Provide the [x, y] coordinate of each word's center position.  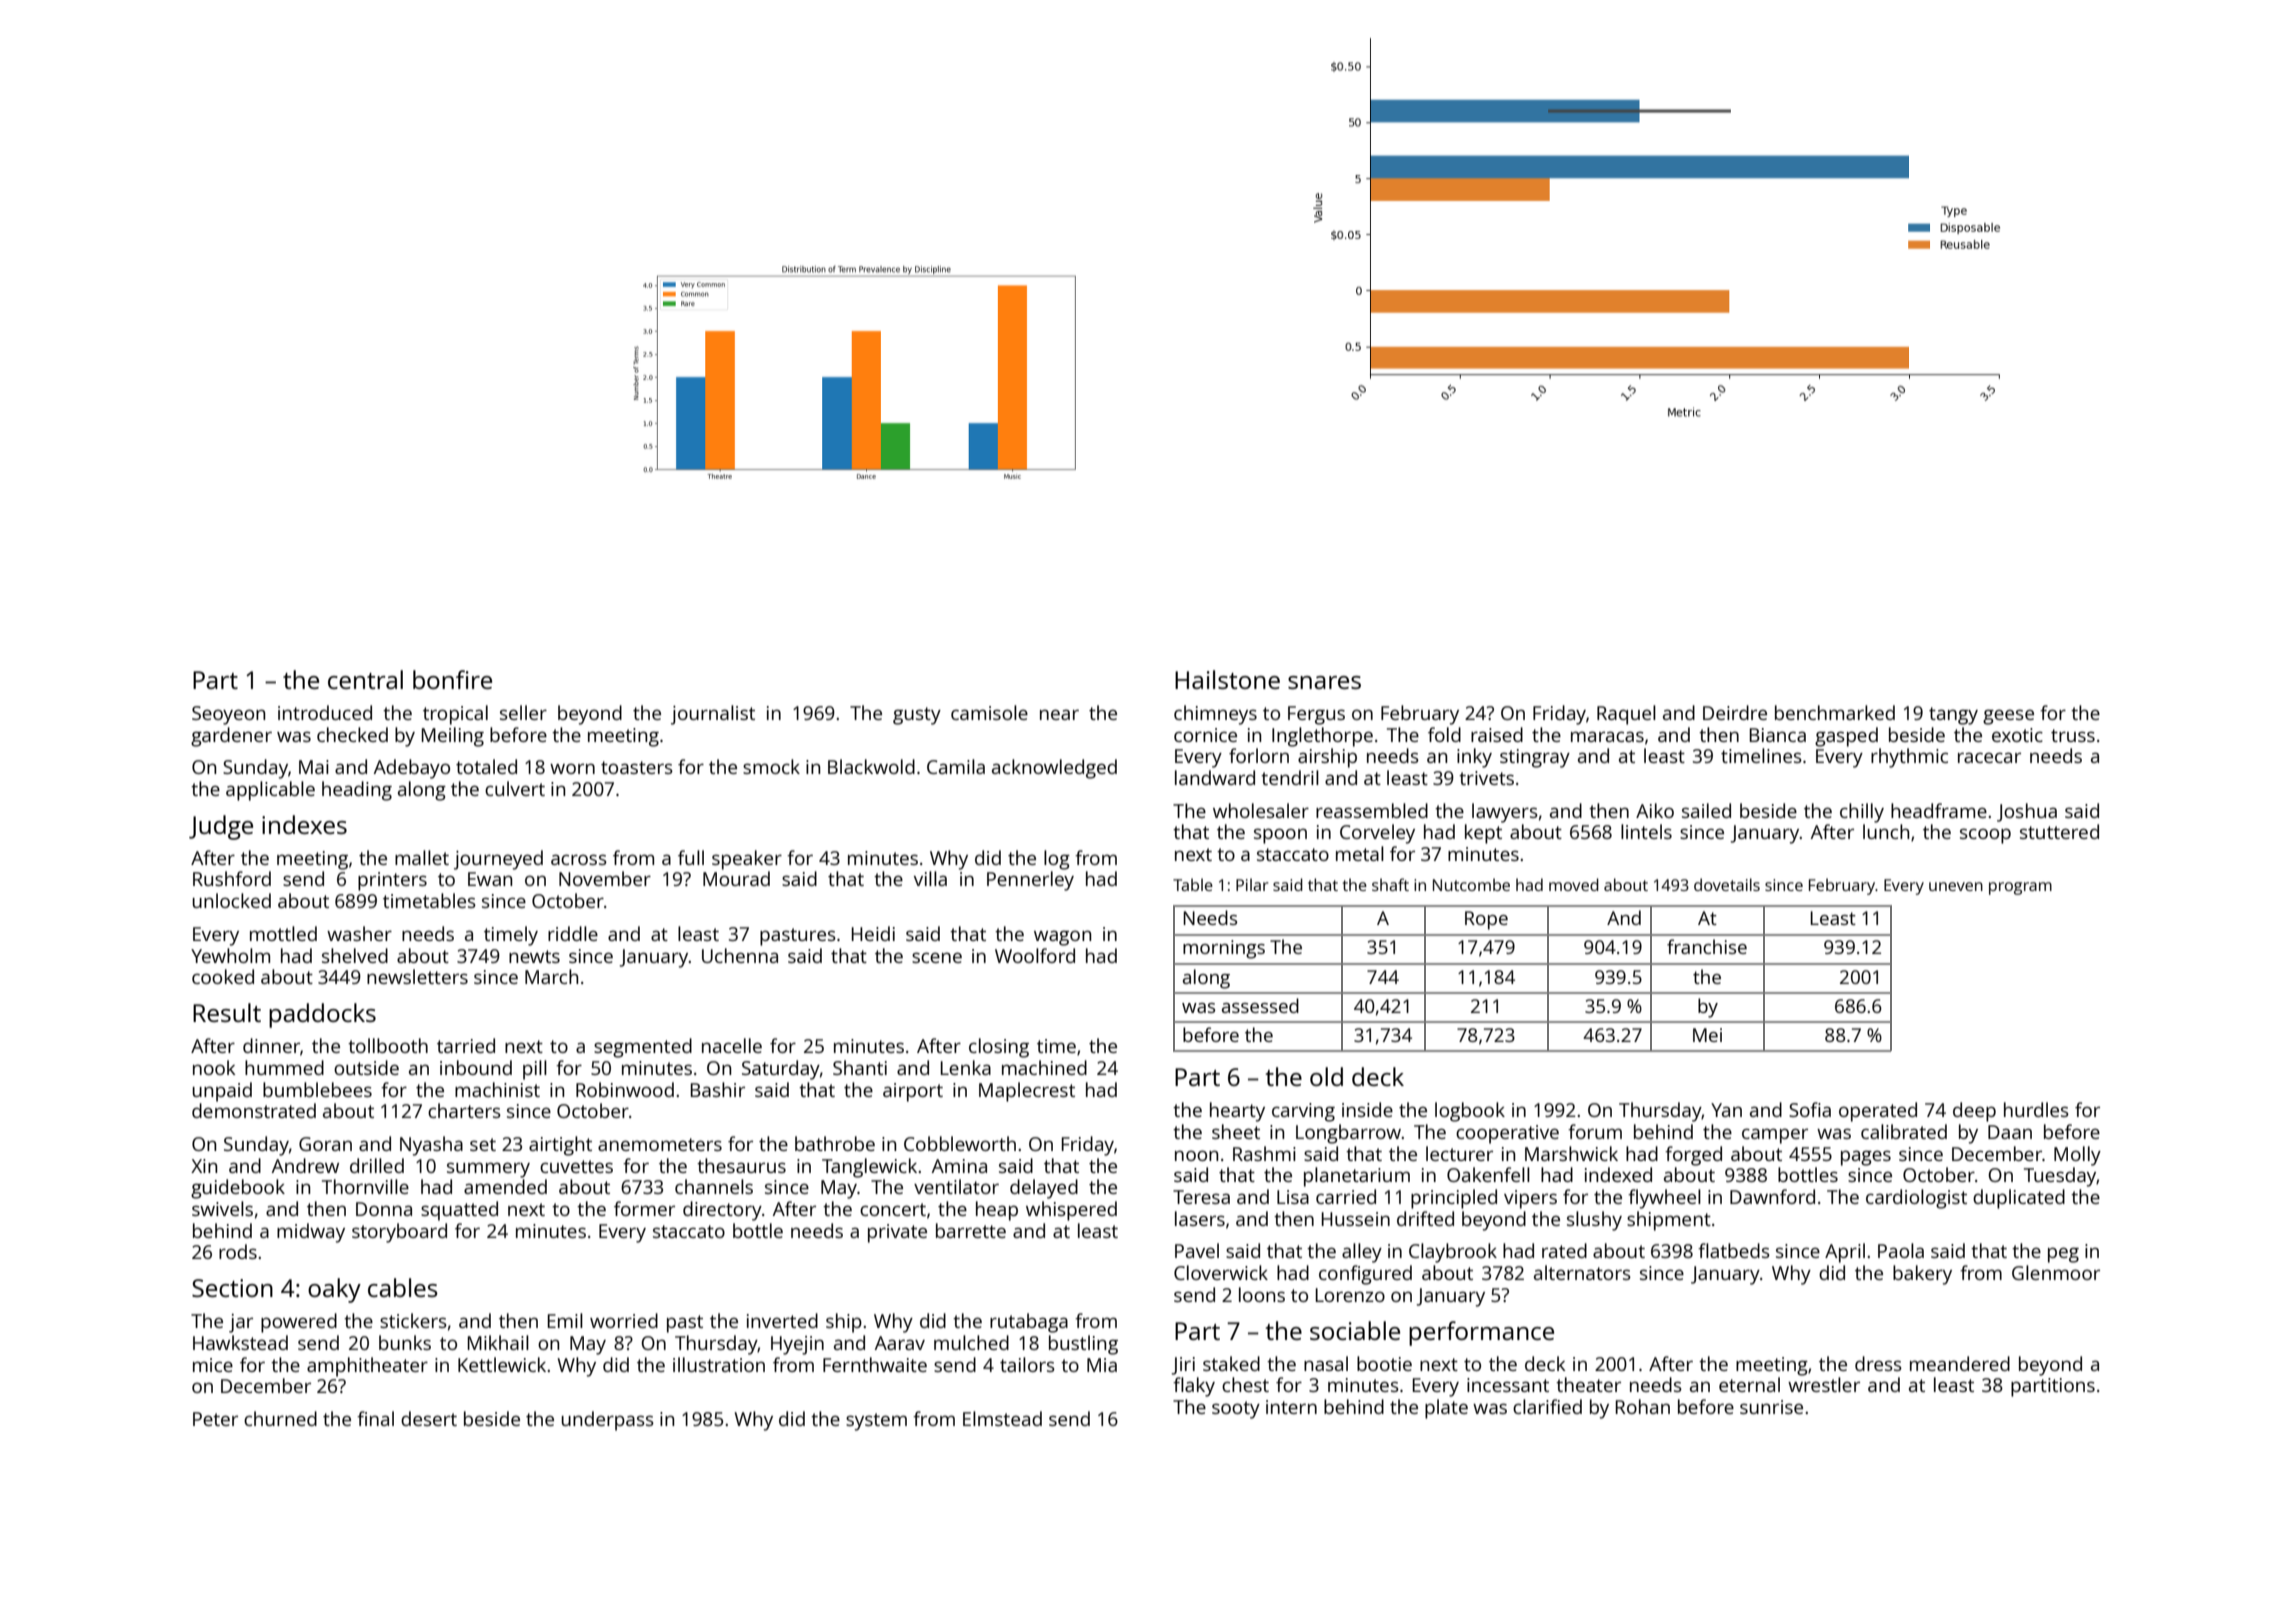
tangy [1953, 716]
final [375, 1418]
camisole [989, 712]
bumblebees [317, 1089]
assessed [1260, 1005]
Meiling [453, 737]
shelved [355, 955]
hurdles [2036, 1109]
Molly [2077, 1156]
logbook [1470, 1112]
